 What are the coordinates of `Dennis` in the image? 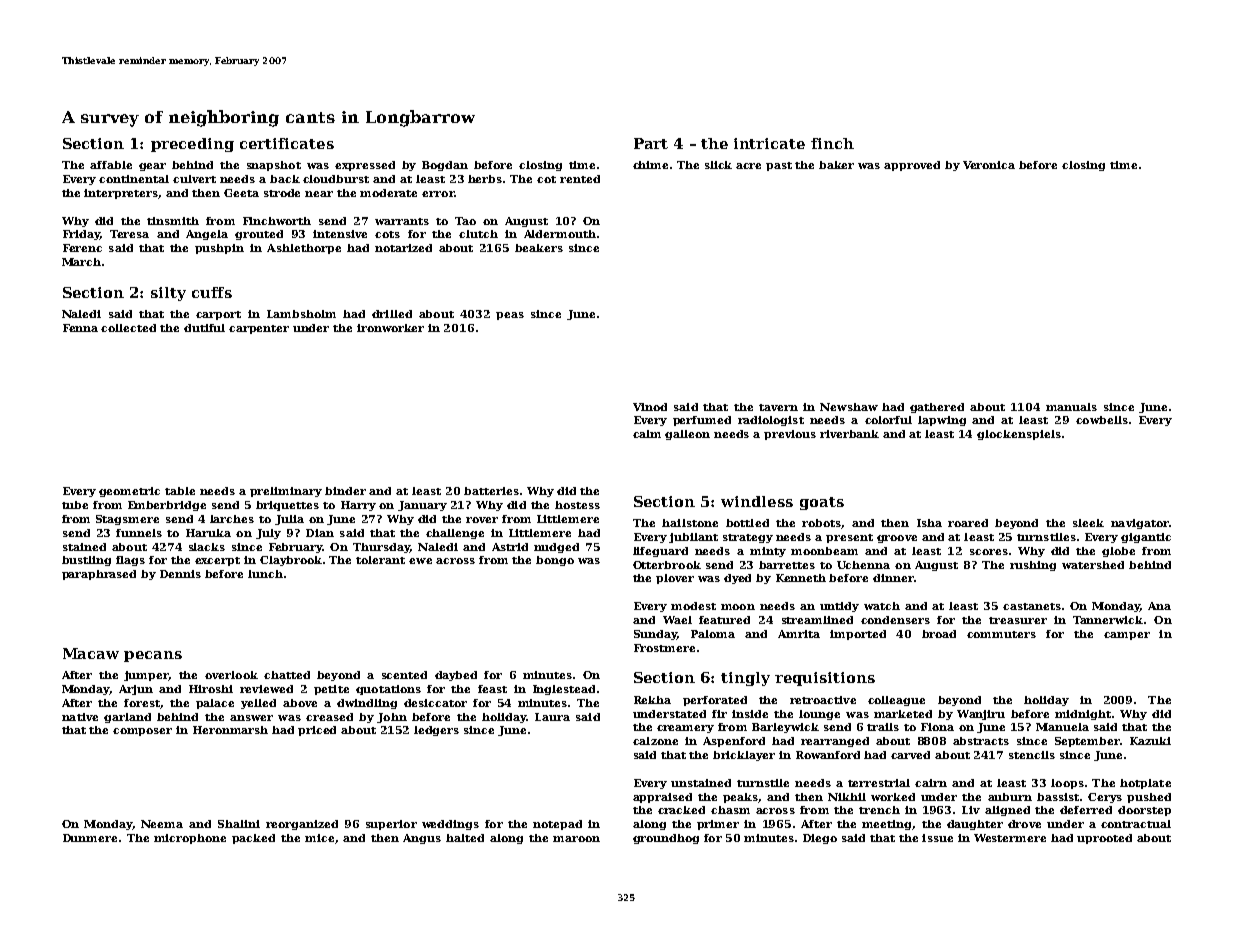 It's located at (180, 574).
